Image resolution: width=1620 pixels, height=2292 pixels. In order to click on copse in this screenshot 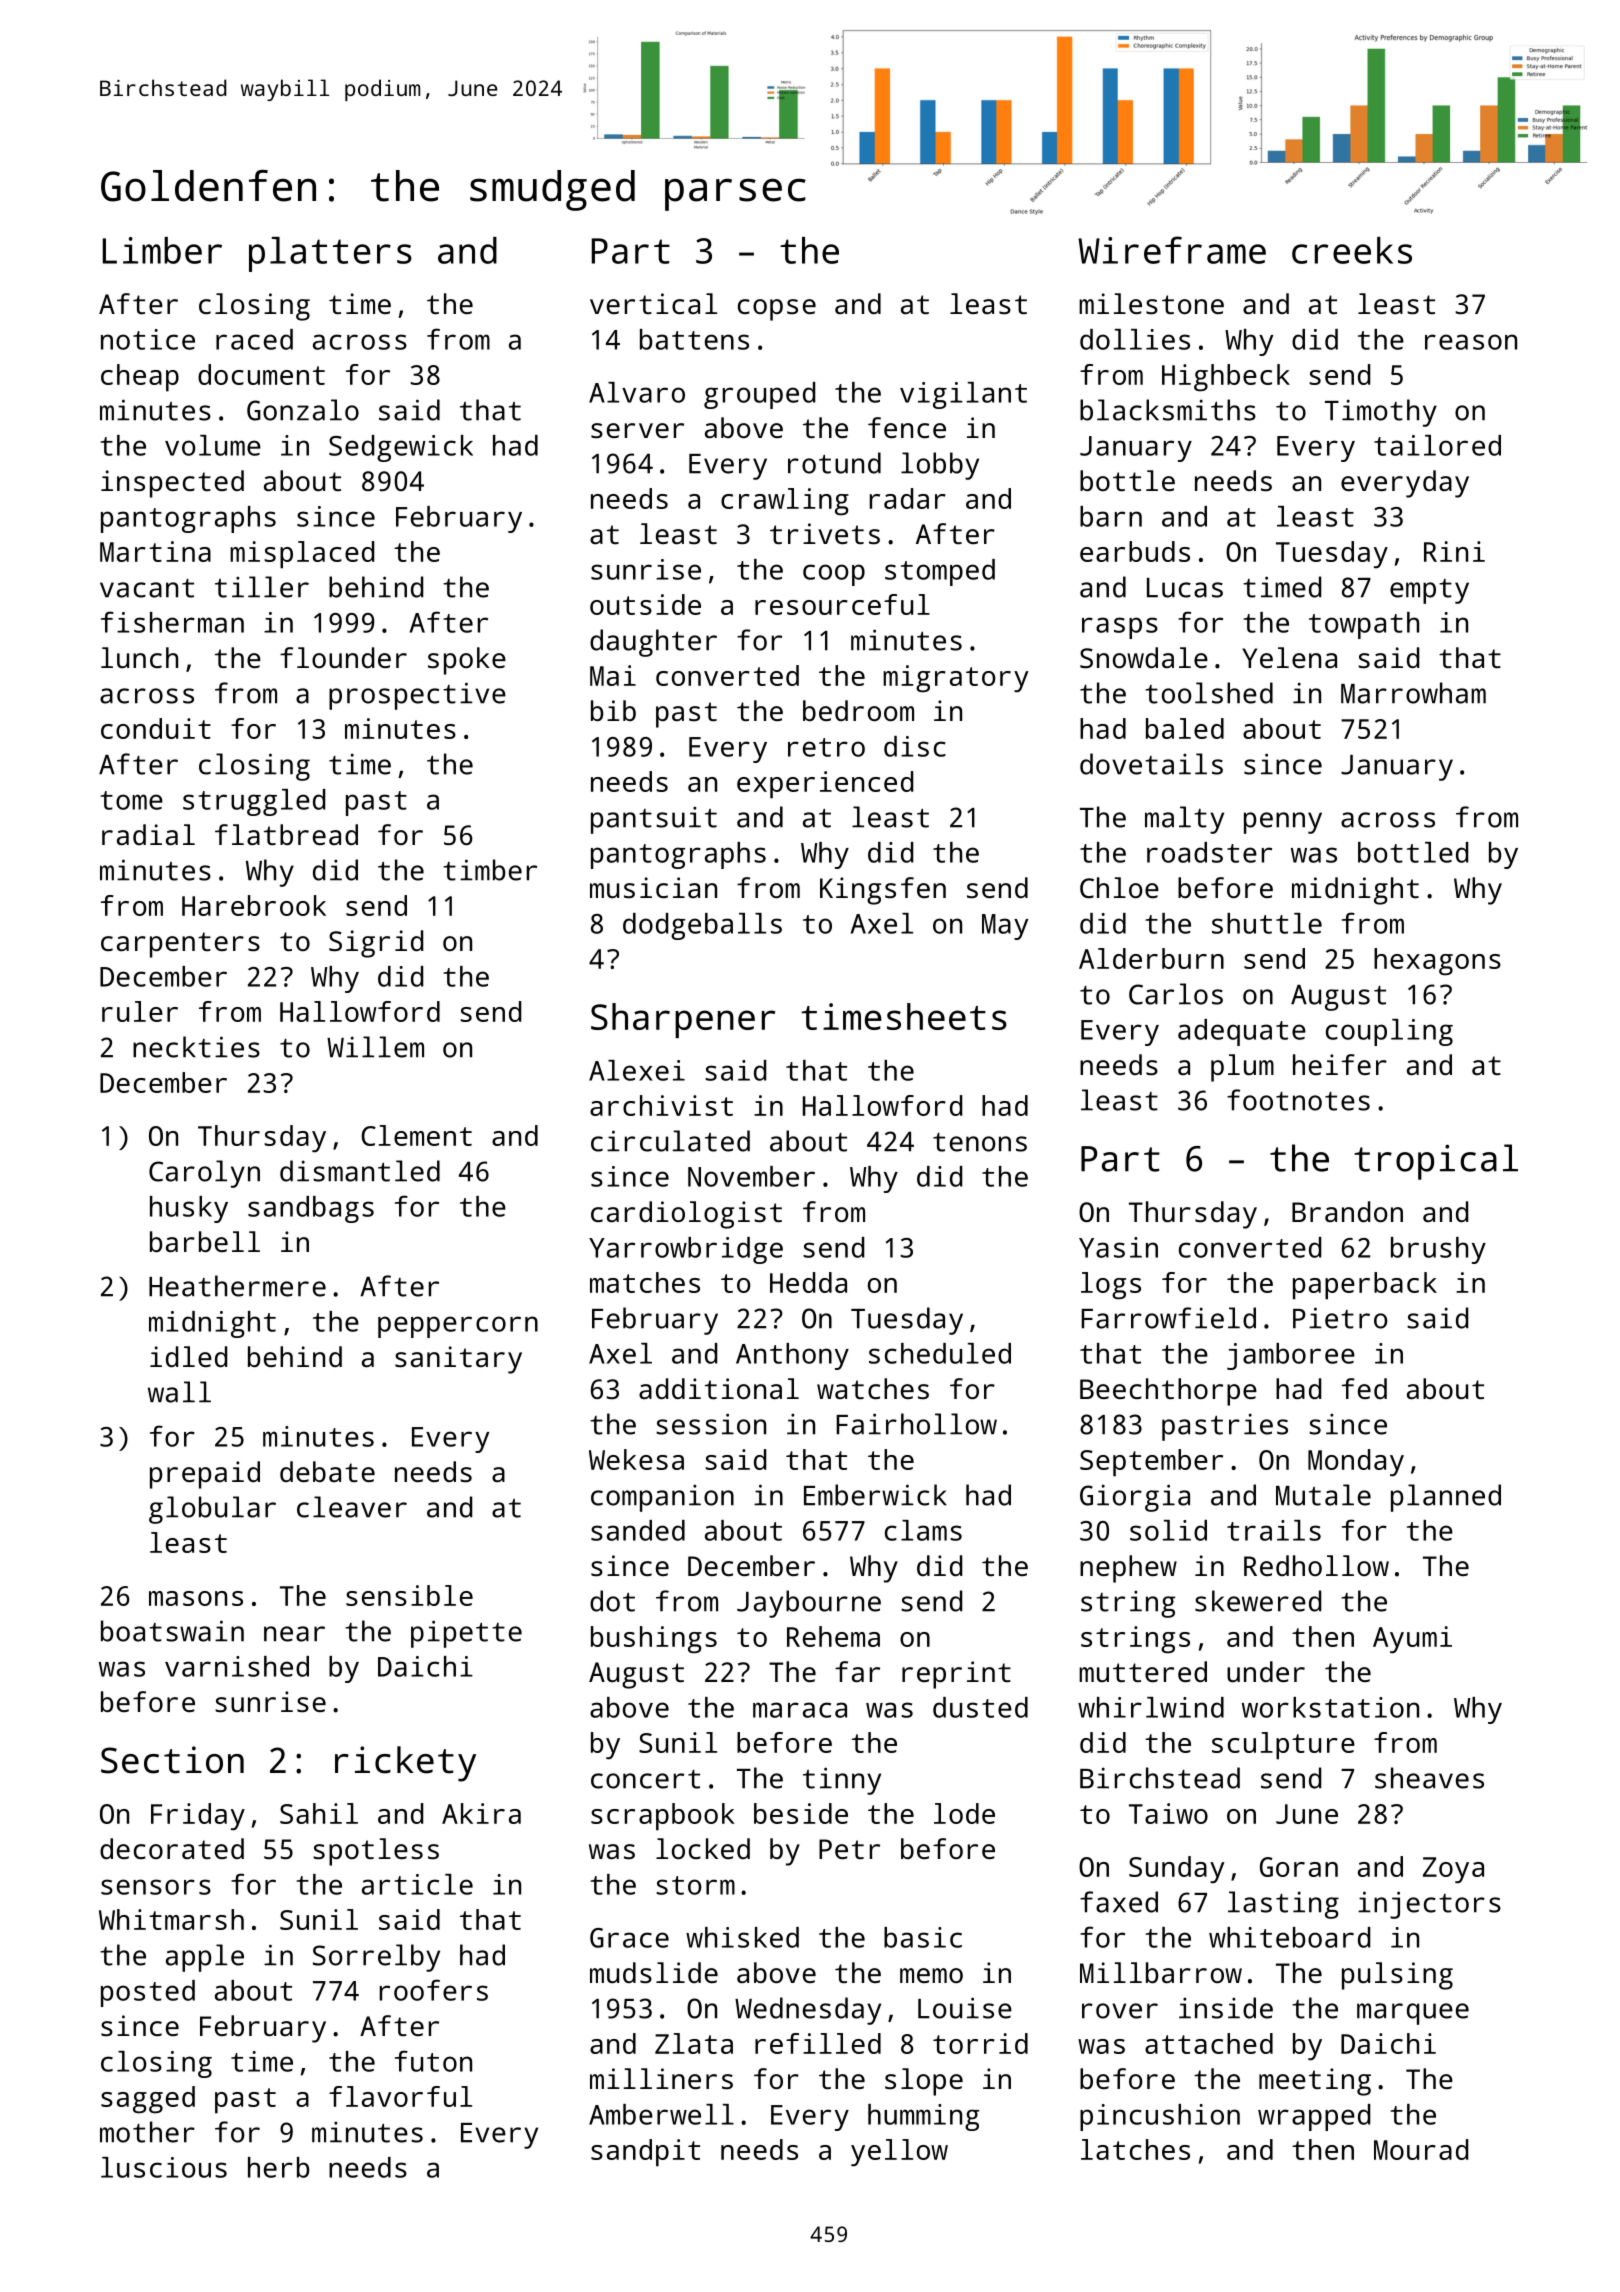, I will do `click(777, 310)`.
